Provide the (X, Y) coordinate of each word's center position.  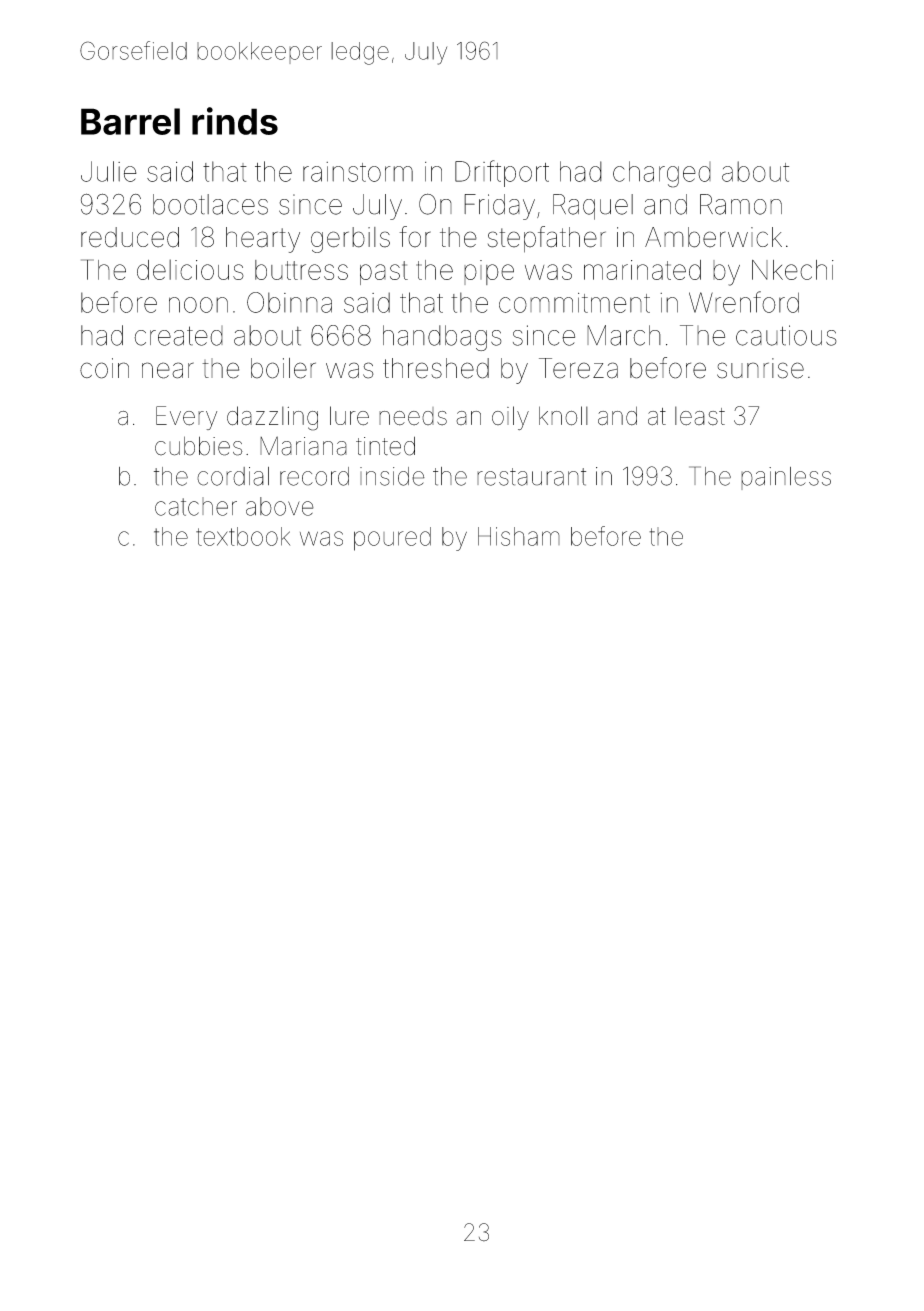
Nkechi (793, 270)
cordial (233, 476)
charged (662, 174)
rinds (235, 121)
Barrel (130, 121)
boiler (283, 368)
